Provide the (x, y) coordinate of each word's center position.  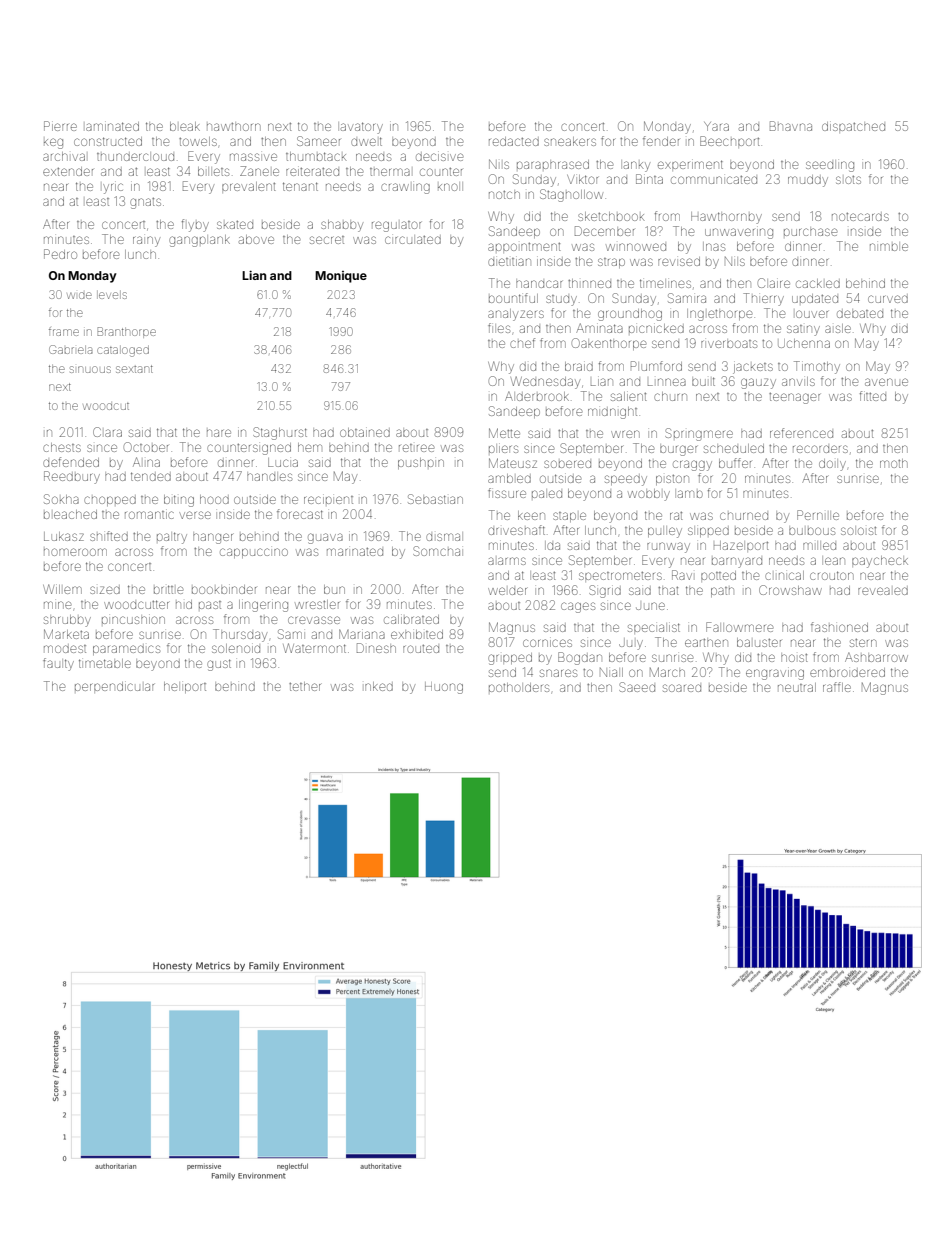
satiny (803, 330)
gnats (145, 203)
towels (198, 141)
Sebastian (435, 499)
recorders (820, 449)
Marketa (66, 634)
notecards (860, 217)
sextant (134, 369)
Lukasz (64, 536)
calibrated (411, 619)
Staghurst (280, 433)
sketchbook (611, 216)
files (499, 328)
